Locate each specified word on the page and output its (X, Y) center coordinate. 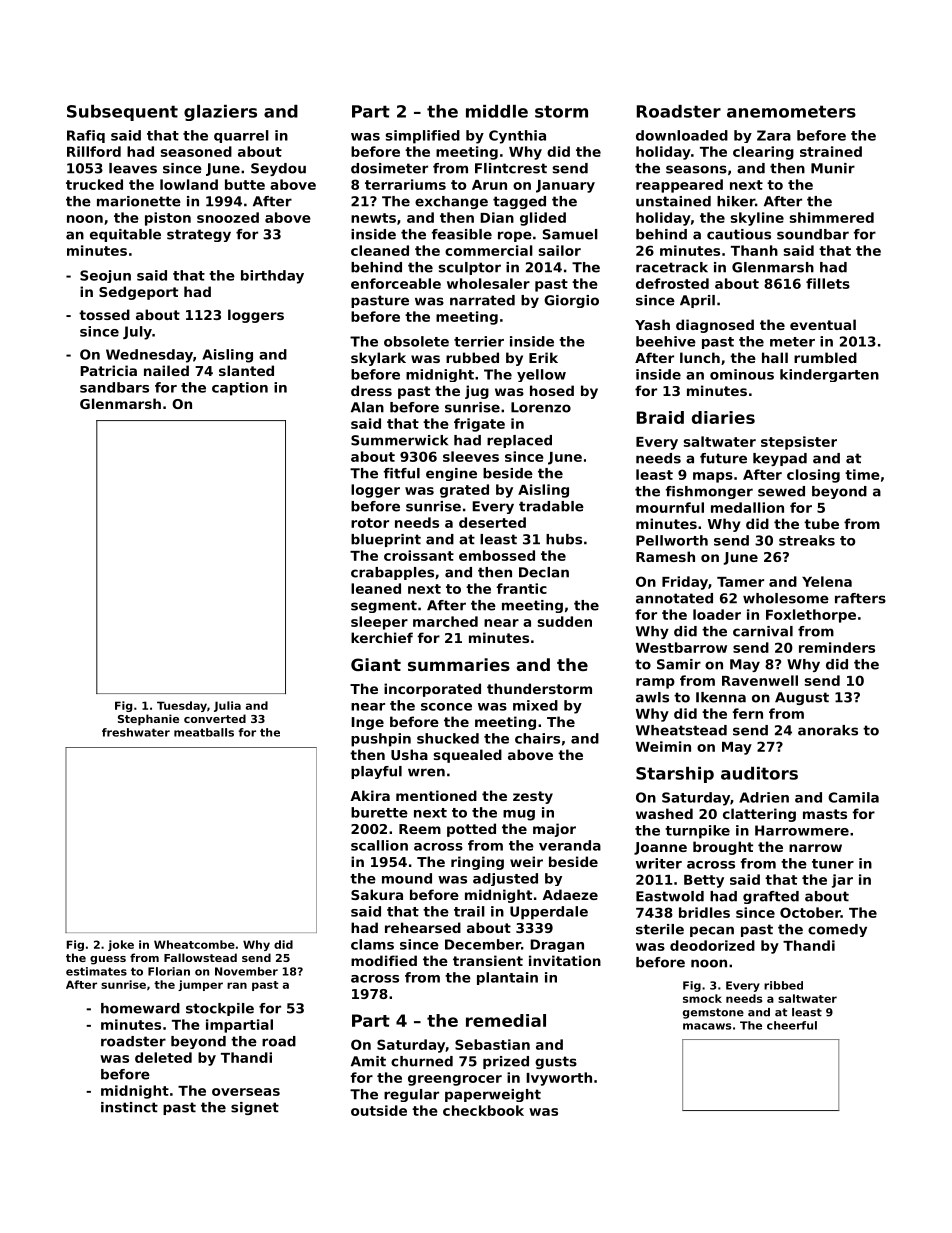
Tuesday (182, 706)
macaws (707, 1026)
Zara (774, 135)
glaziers (220, 113)
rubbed (472, 357)
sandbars (114, 387)
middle (497, 111)
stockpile (220, 1009)
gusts (556, 1062)
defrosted (672, 283)
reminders (837, 647)
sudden (564, 621)
